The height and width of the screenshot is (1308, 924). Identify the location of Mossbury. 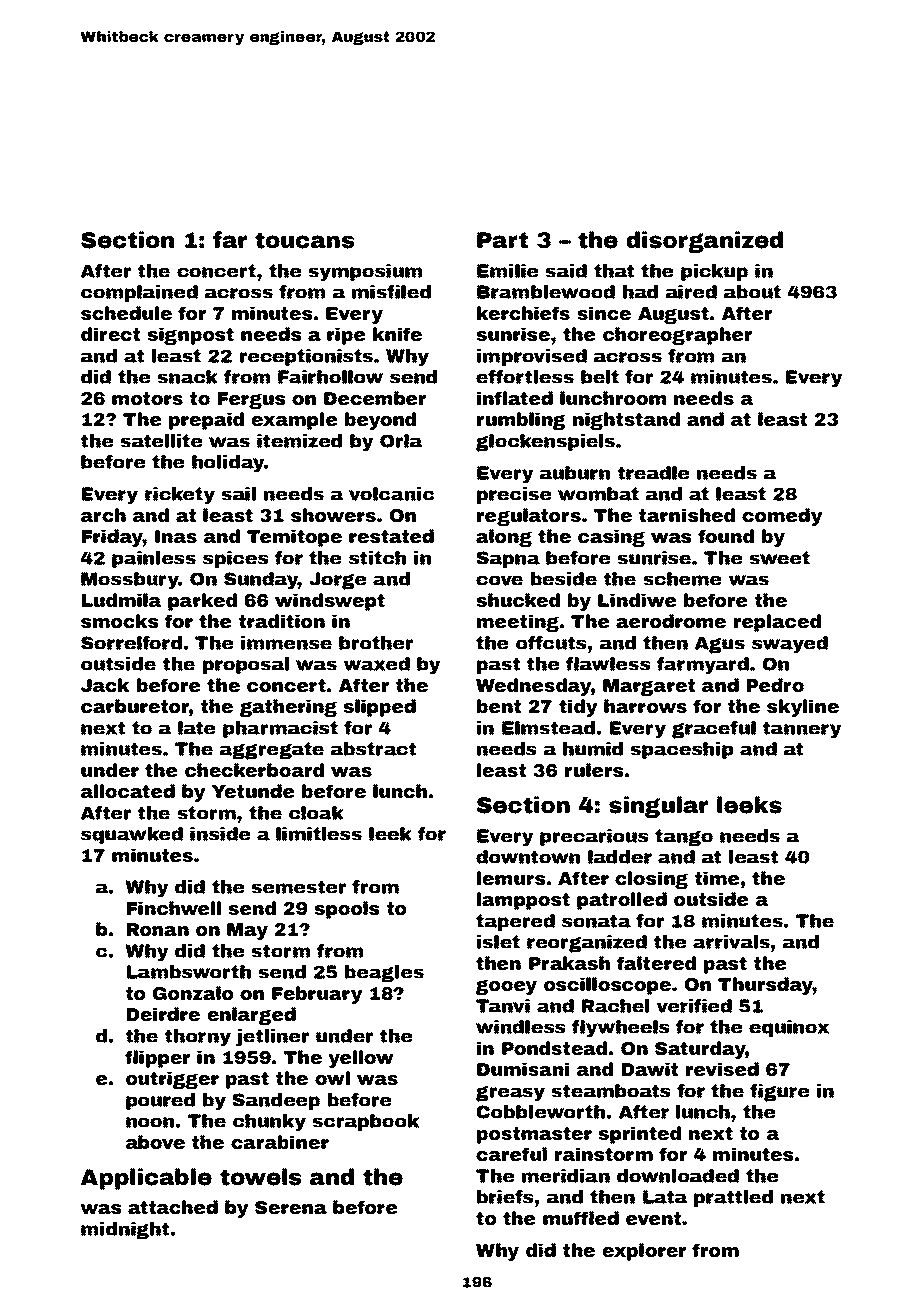
(130, 581).
